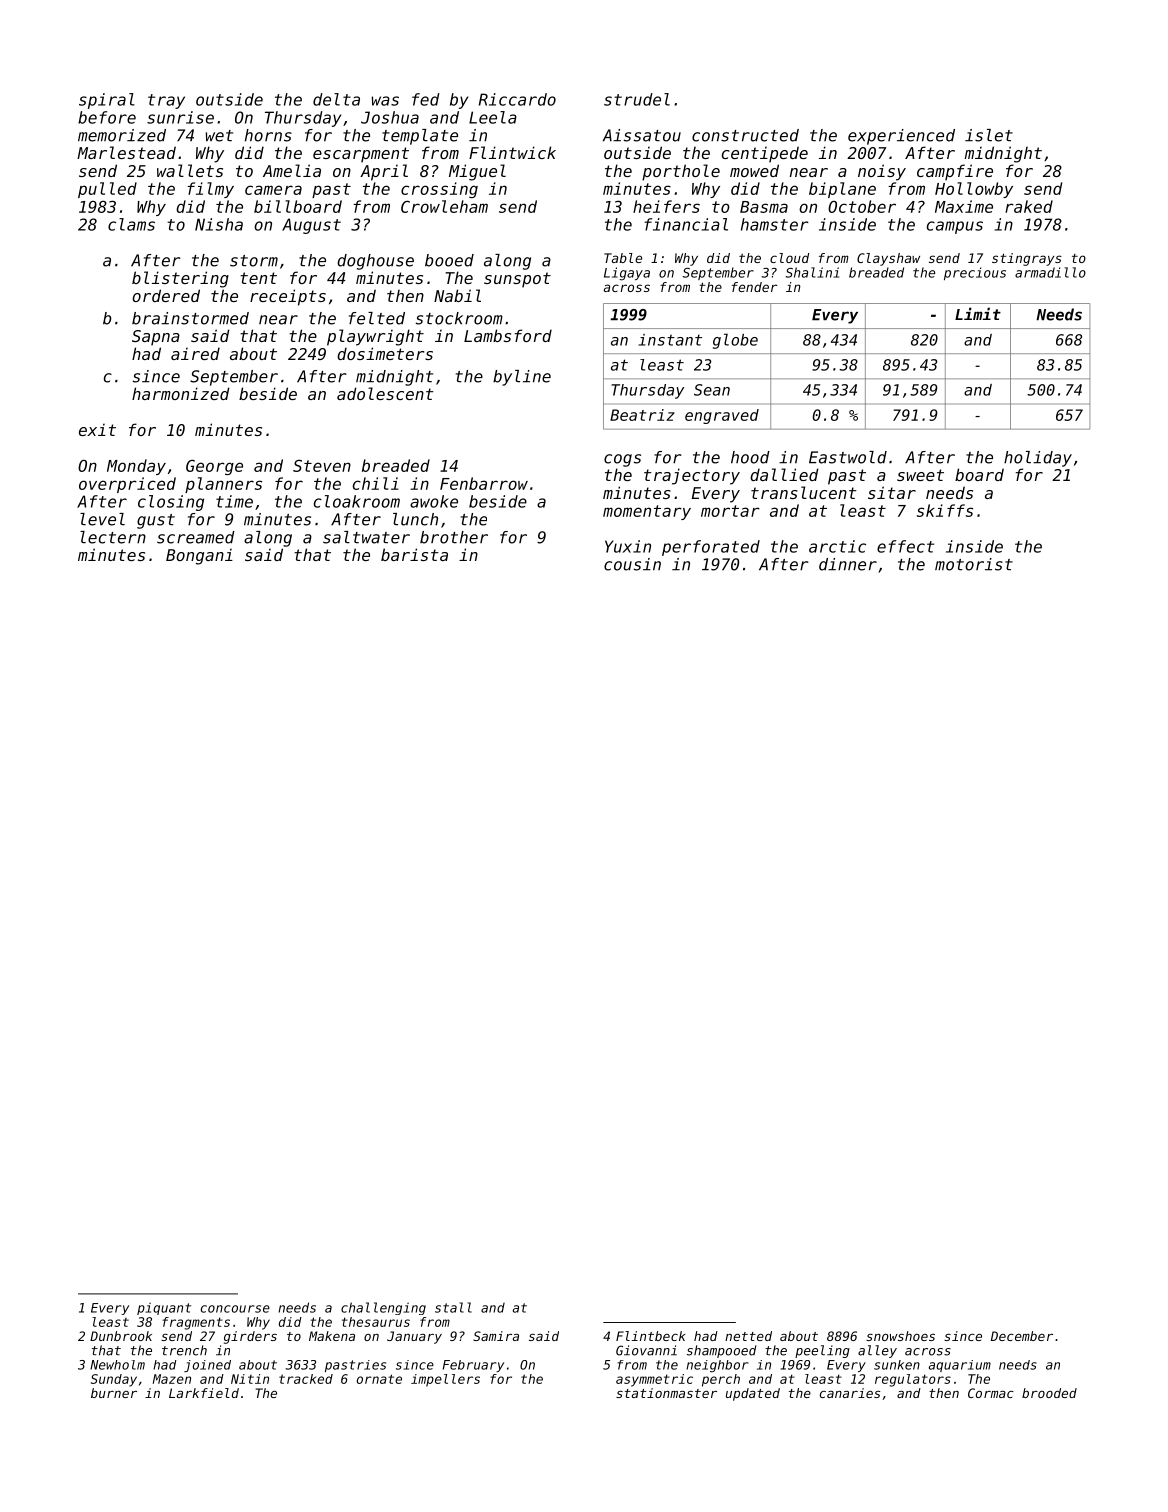 This image has width=1168, height=1512. I want to click on Eastwold, so click(848, 457).
